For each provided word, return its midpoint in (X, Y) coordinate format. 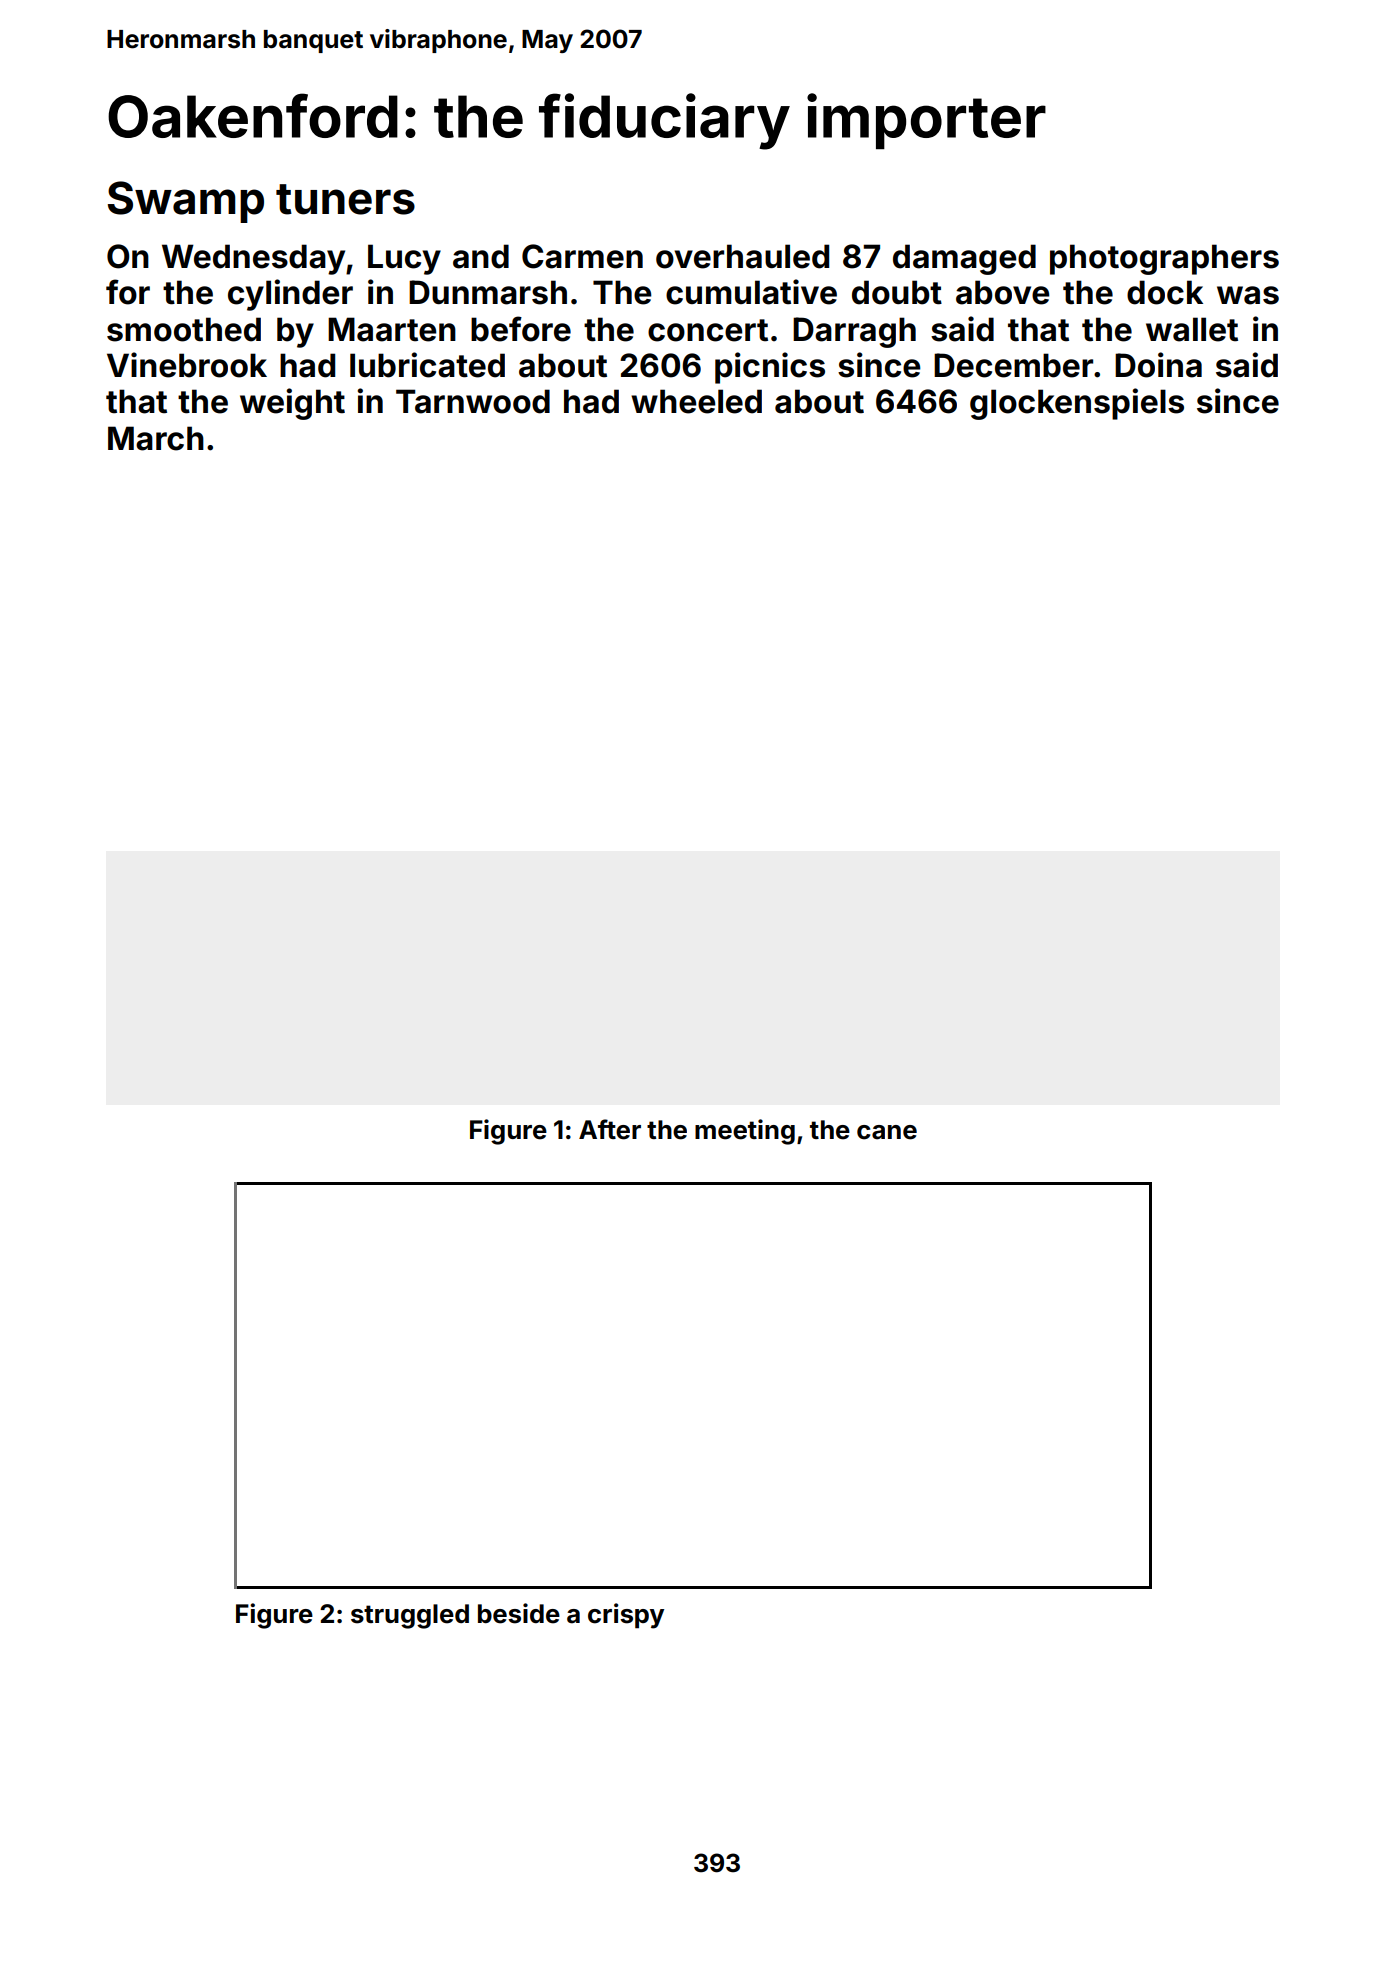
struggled (410, 1616)
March (156, 438)
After (610, 1129)
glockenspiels (1077, 404)
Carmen (582, 256)
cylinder (290, 295)
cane (887, 1132)
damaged (964, 259)
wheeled (696, 401)
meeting (745, 1132)
